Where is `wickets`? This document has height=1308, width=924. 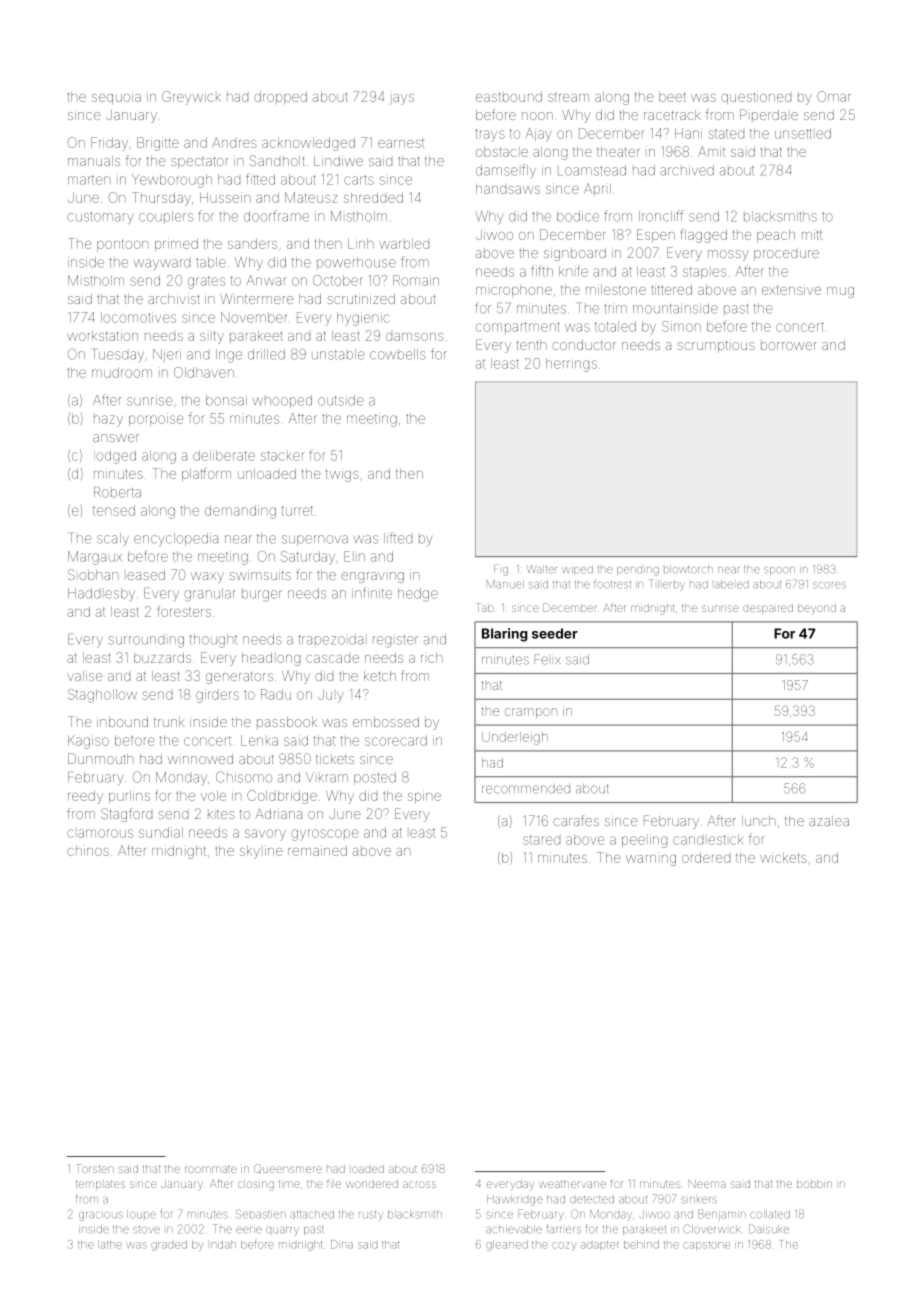
wickets is located at coordinates (783, 857).
